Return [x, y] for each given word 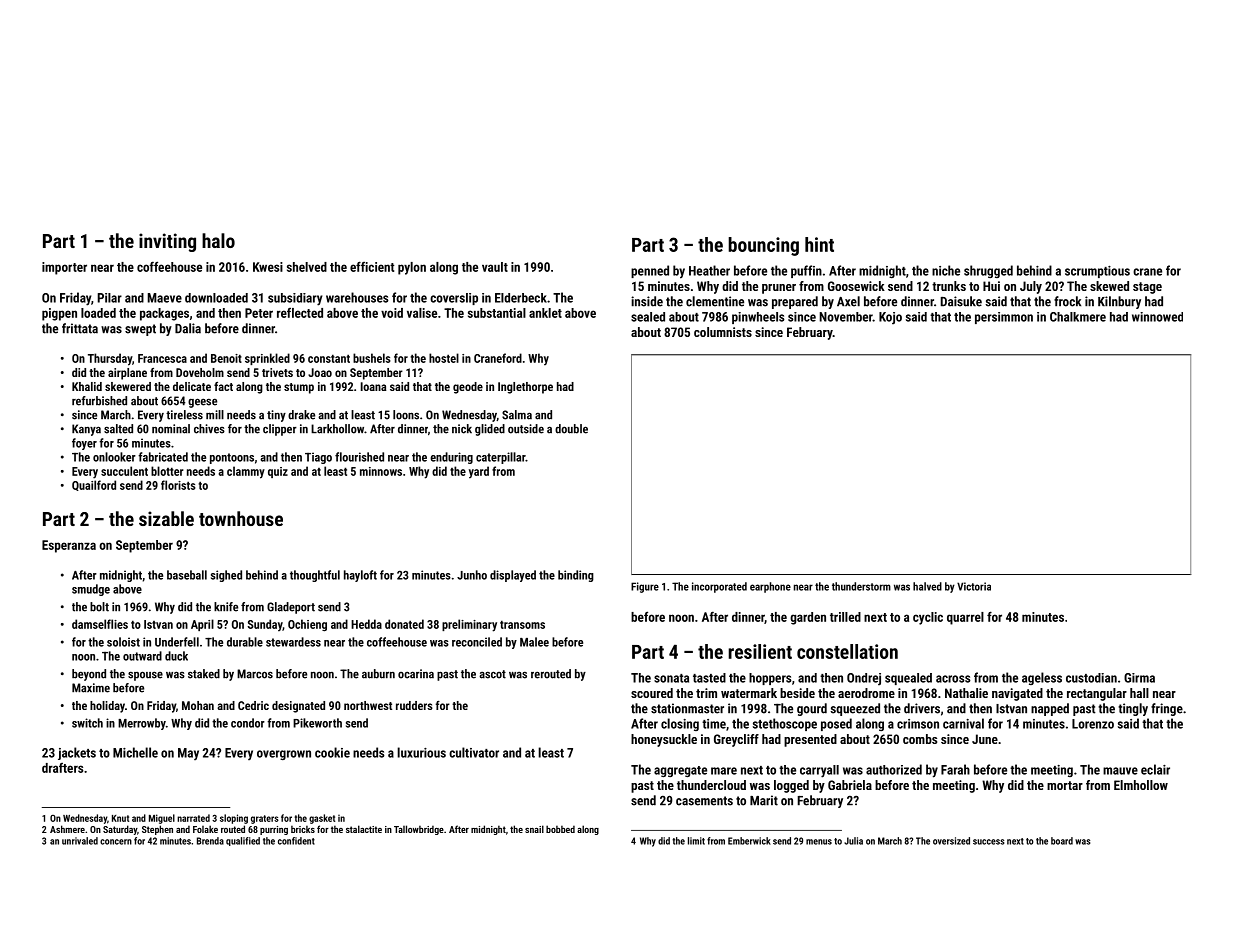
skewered [128, 386]
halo [218, 240]
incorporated [719, 587]
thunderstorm [861, 586]
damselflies [100, 624]
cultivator [474, 752]
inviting [167, 242]
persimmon [1004, 318]
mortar [1065, 785]
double [571, 429]
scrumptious [1097, 272]
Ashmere [67, 829]
